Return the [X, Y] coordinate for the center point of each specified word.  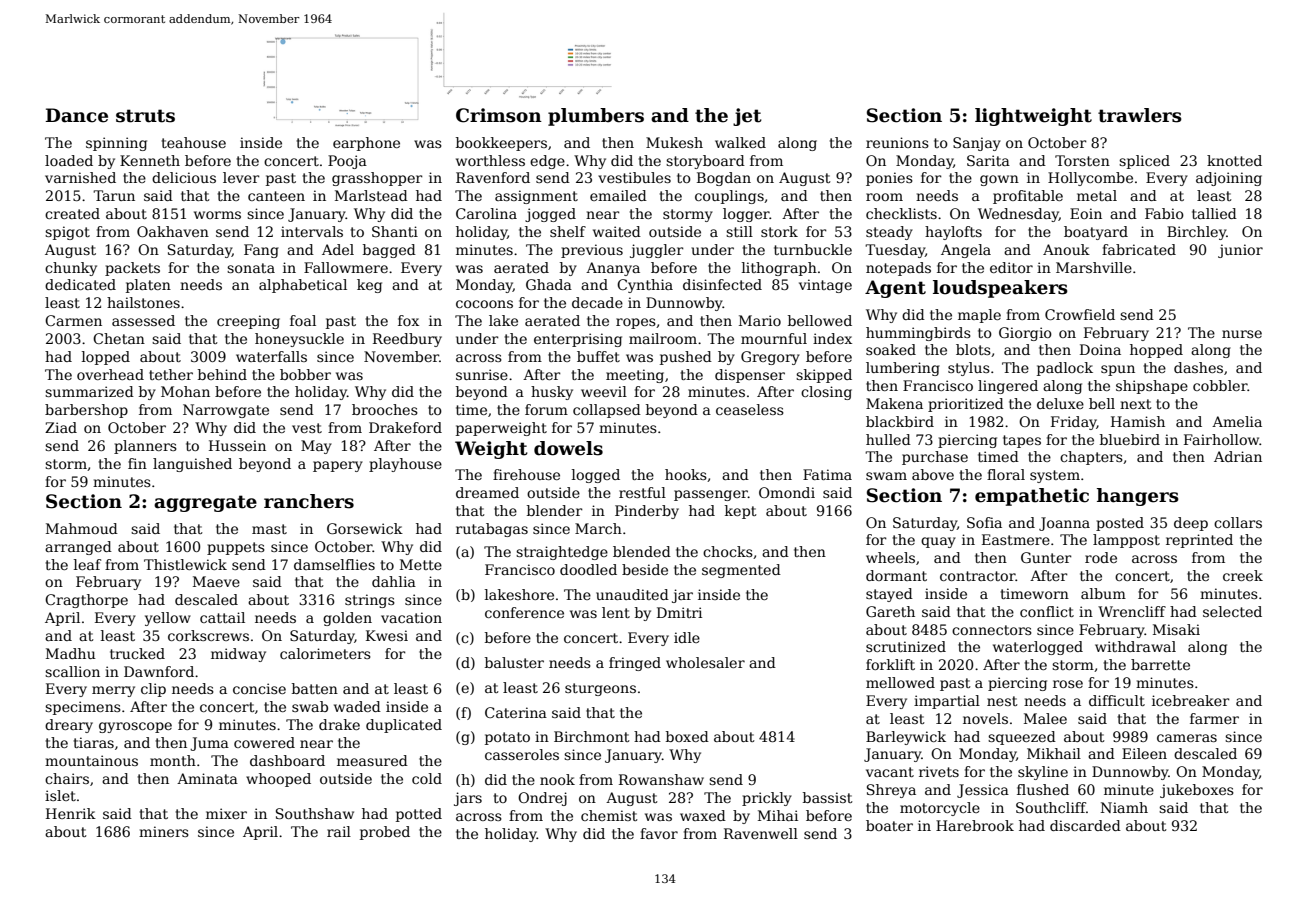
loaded [69, 160]
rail [339, 831]
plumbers [596, 117]
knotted [1234, 160]
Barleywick [906, 738]
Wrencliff [1132, 611]
